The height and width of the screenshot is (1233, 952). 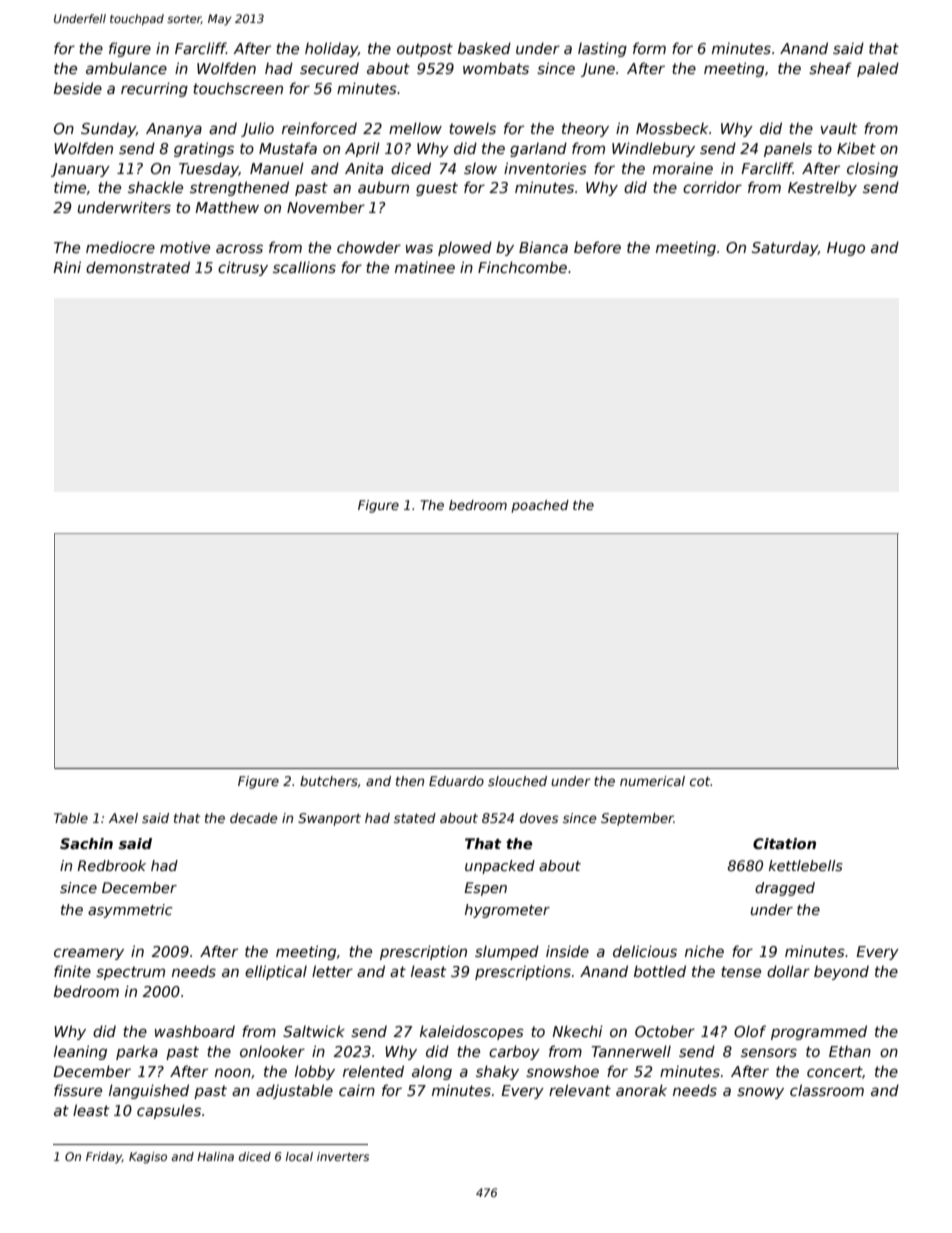 What do you see at coordinates (841, 972) in the screenshot?
I see `beyond` at bounding box center [841, 972].
